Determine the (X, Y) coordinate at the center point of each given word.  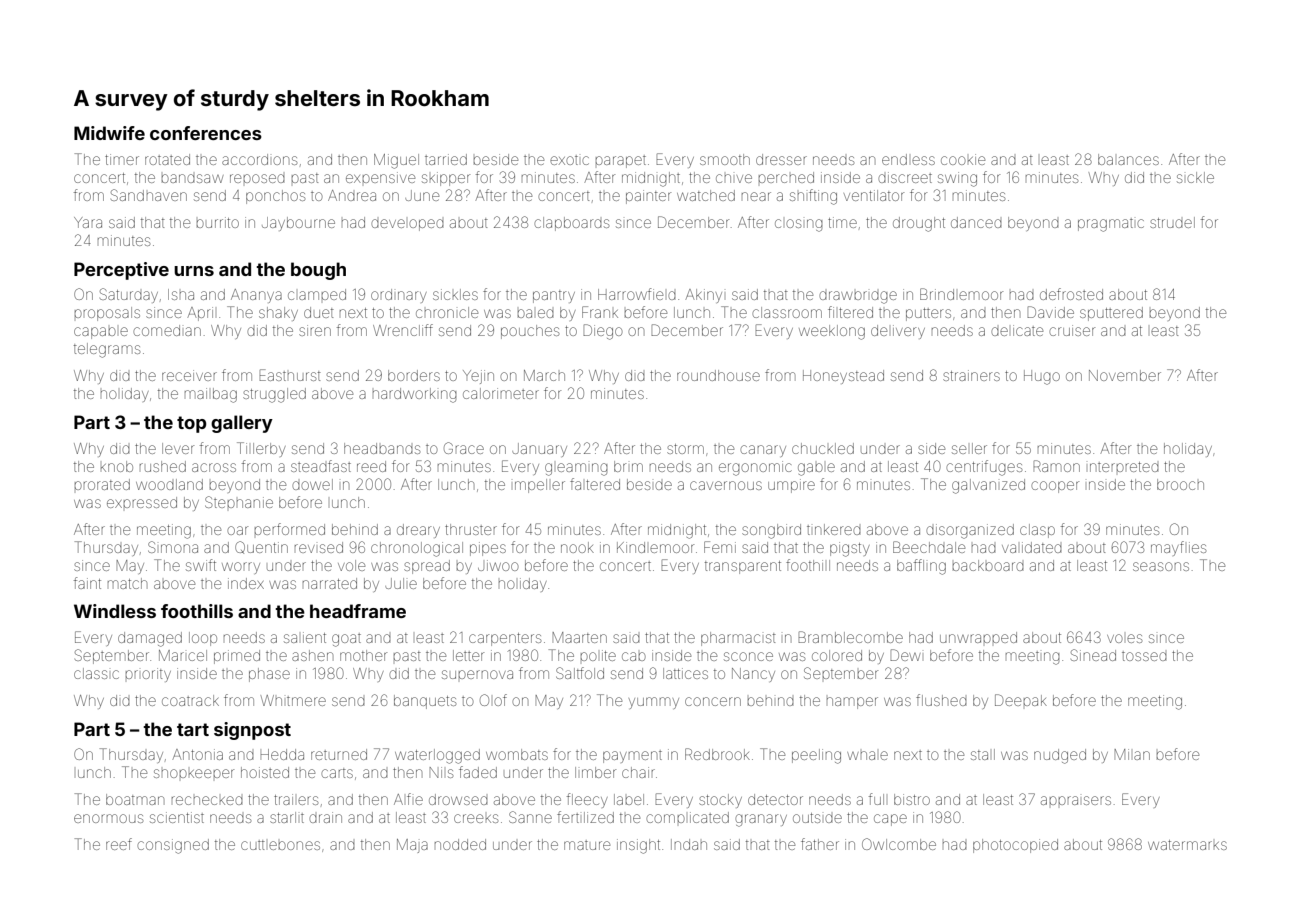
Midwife (109, 133)
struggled (274, 395)
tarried (446, 159)
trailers (296, 799)
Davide (1050, 312)
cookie (963, 159)
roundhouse (718, 375)
